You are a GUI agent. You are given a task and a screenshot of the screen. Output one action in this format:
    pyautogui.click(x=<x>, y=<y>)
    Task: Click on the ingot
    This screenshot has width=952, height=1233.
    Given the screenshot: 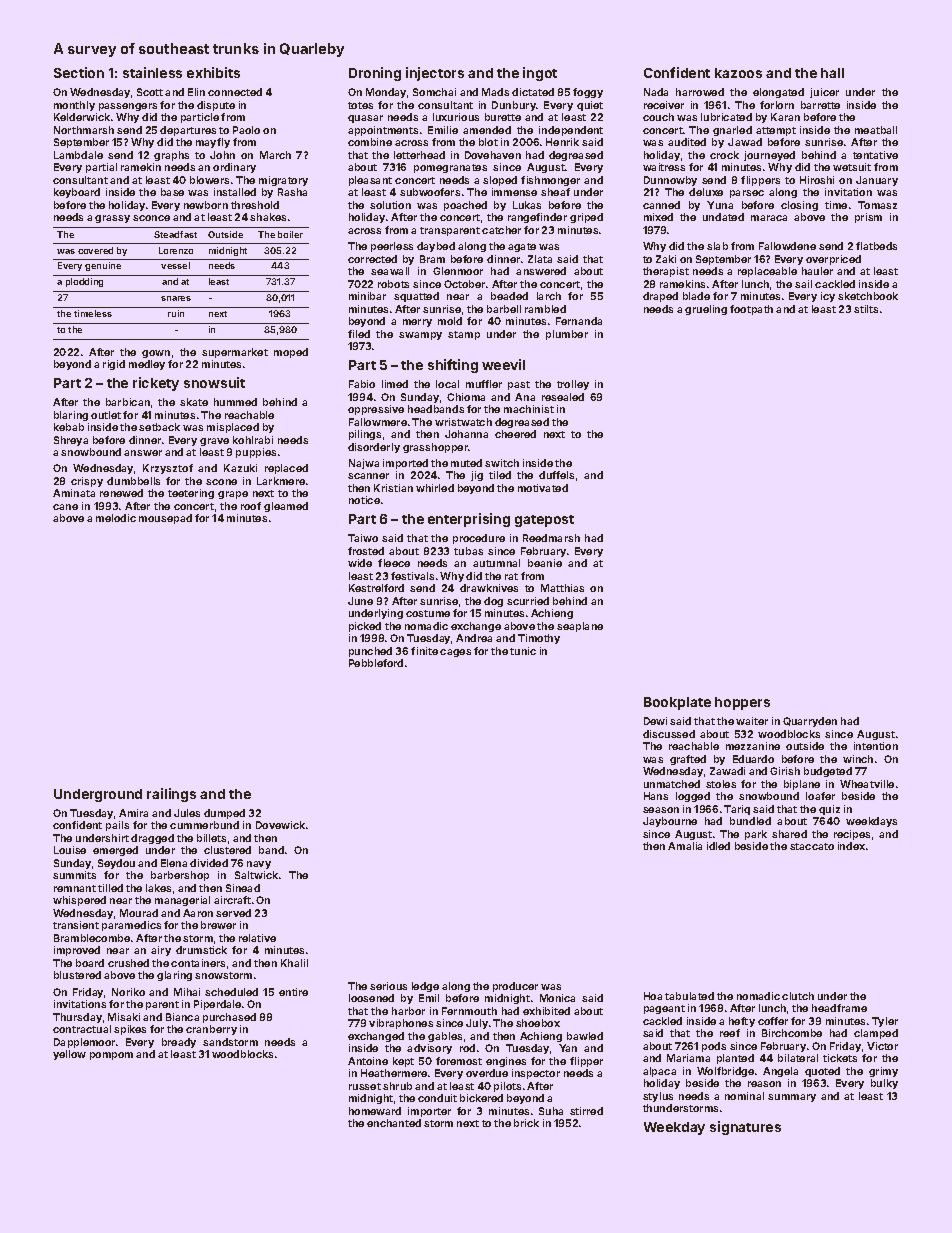 What is the action you would take?
    pyautogui.click(x=540, y=74)
